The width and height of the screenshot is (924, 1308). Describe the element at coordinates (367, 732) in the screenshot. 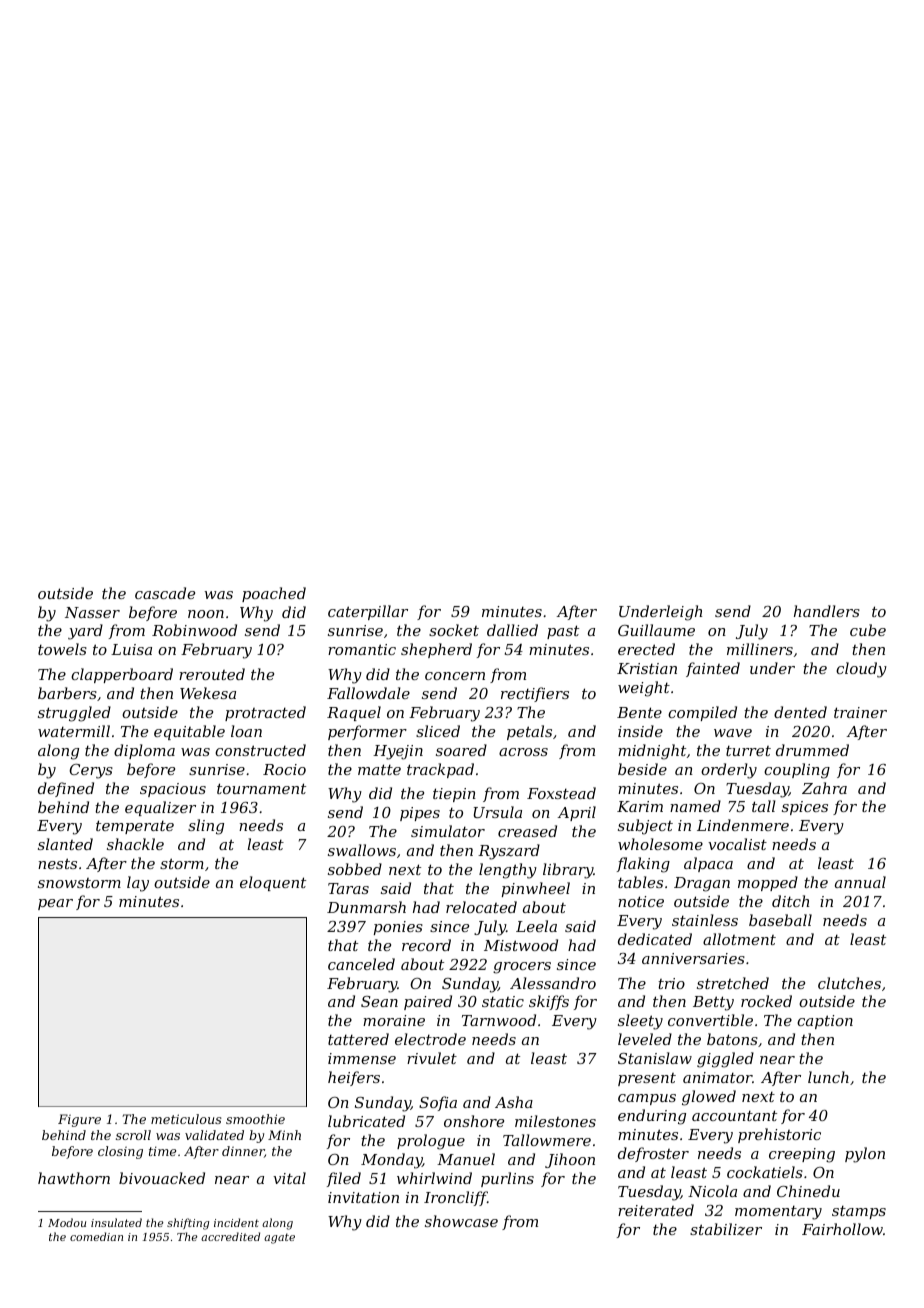

I see `performer` at that location.
